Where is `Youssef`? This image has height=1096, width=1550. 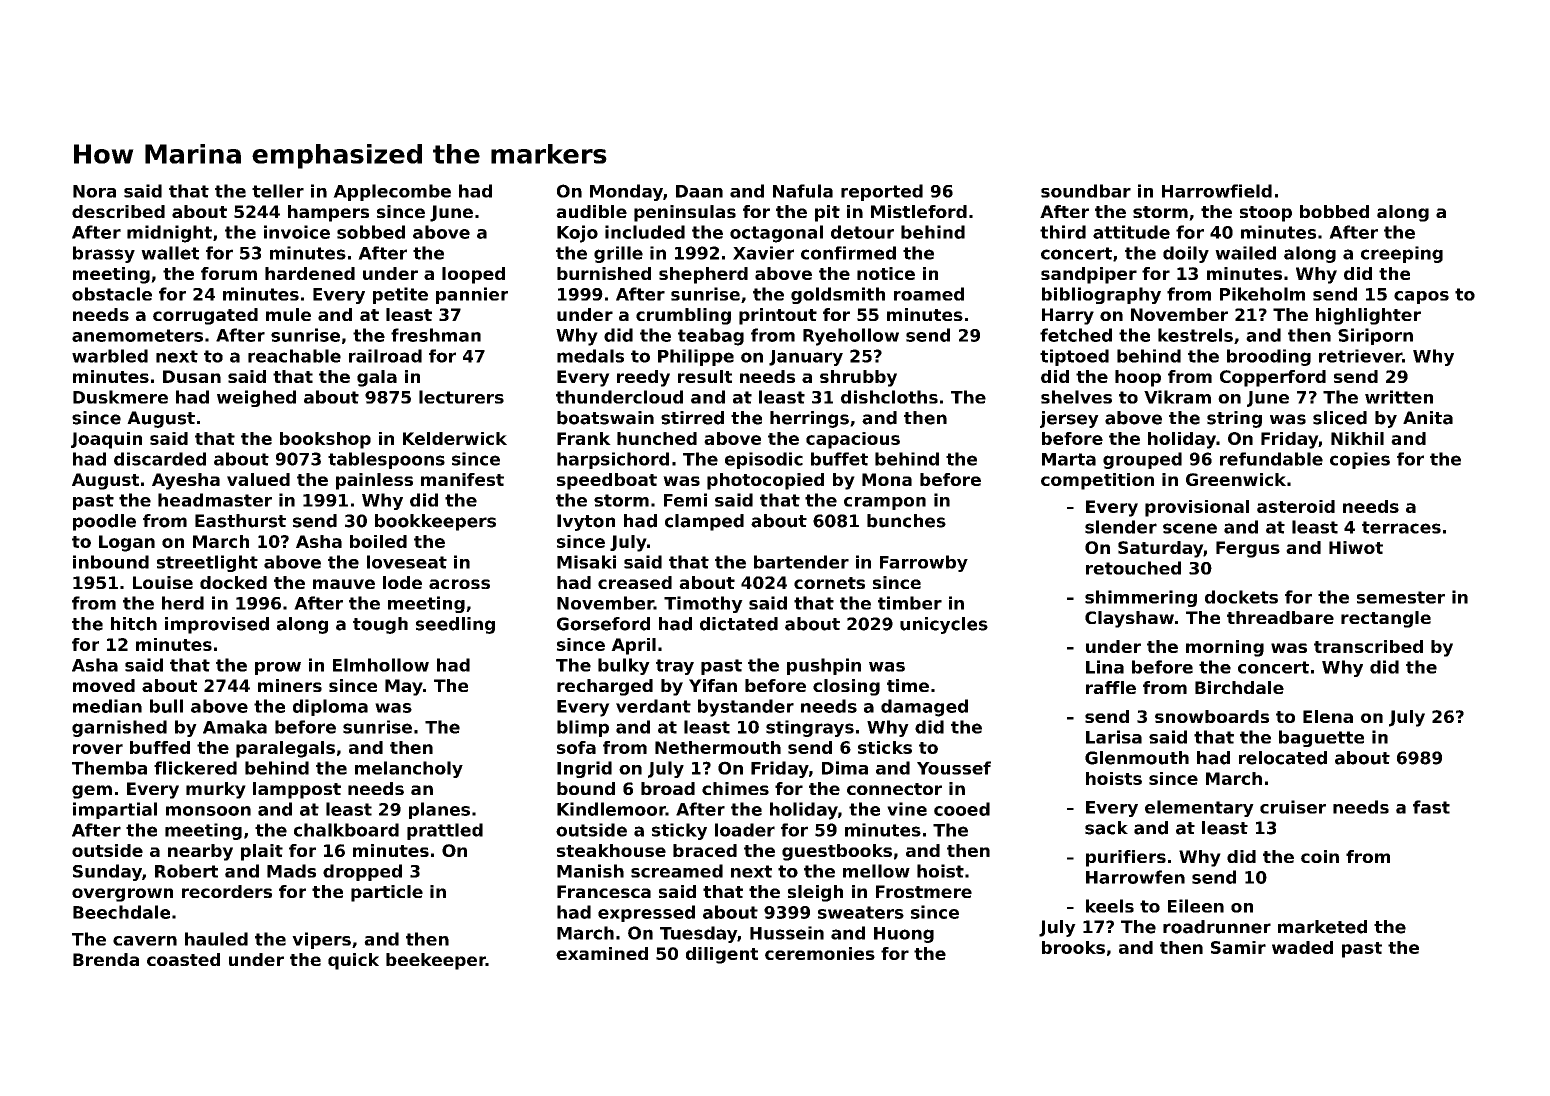 Youssef is located at coordinates (954, 768).
